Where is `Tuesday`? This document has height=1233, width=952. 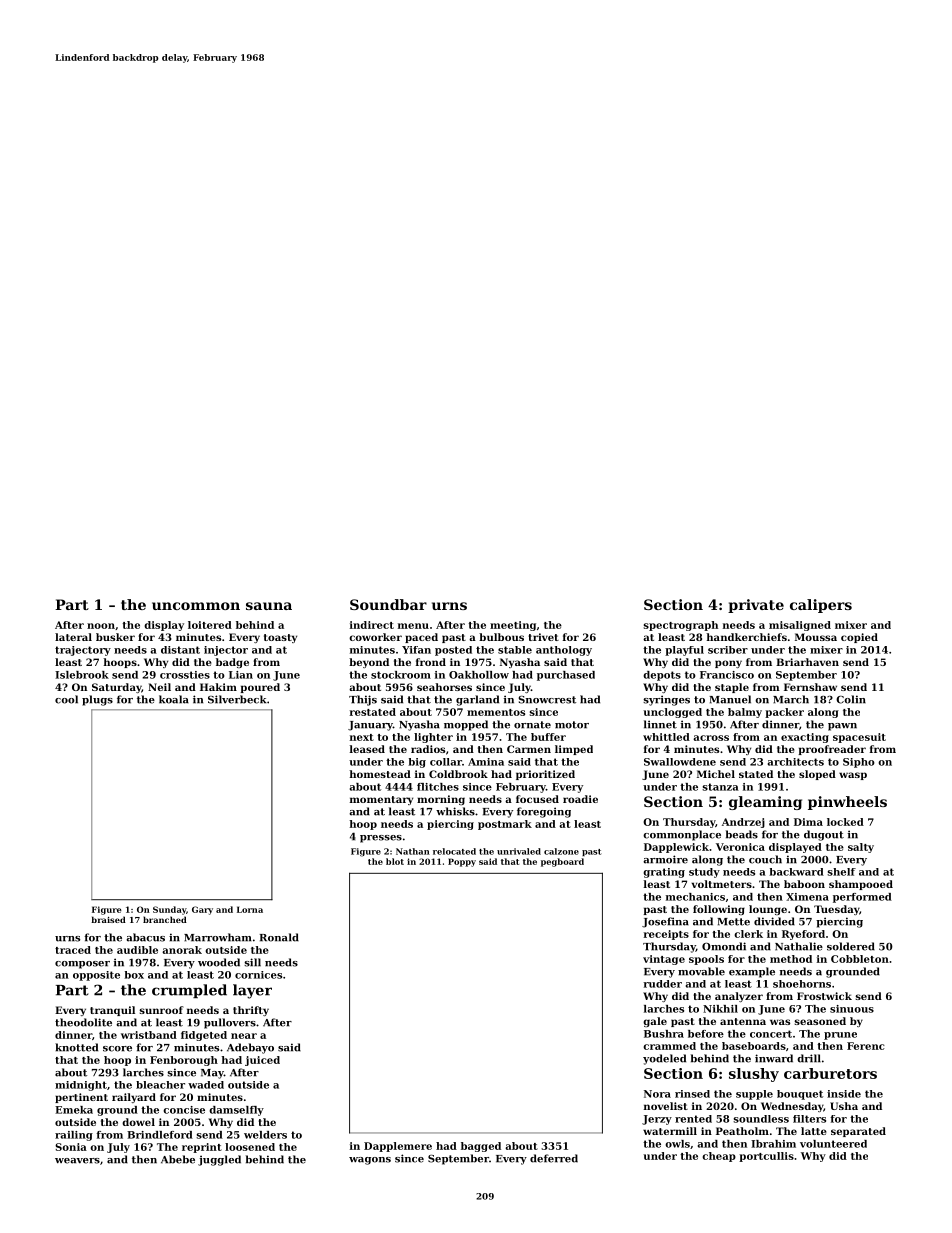
Tuesday is located at coordinates (836, 910).
